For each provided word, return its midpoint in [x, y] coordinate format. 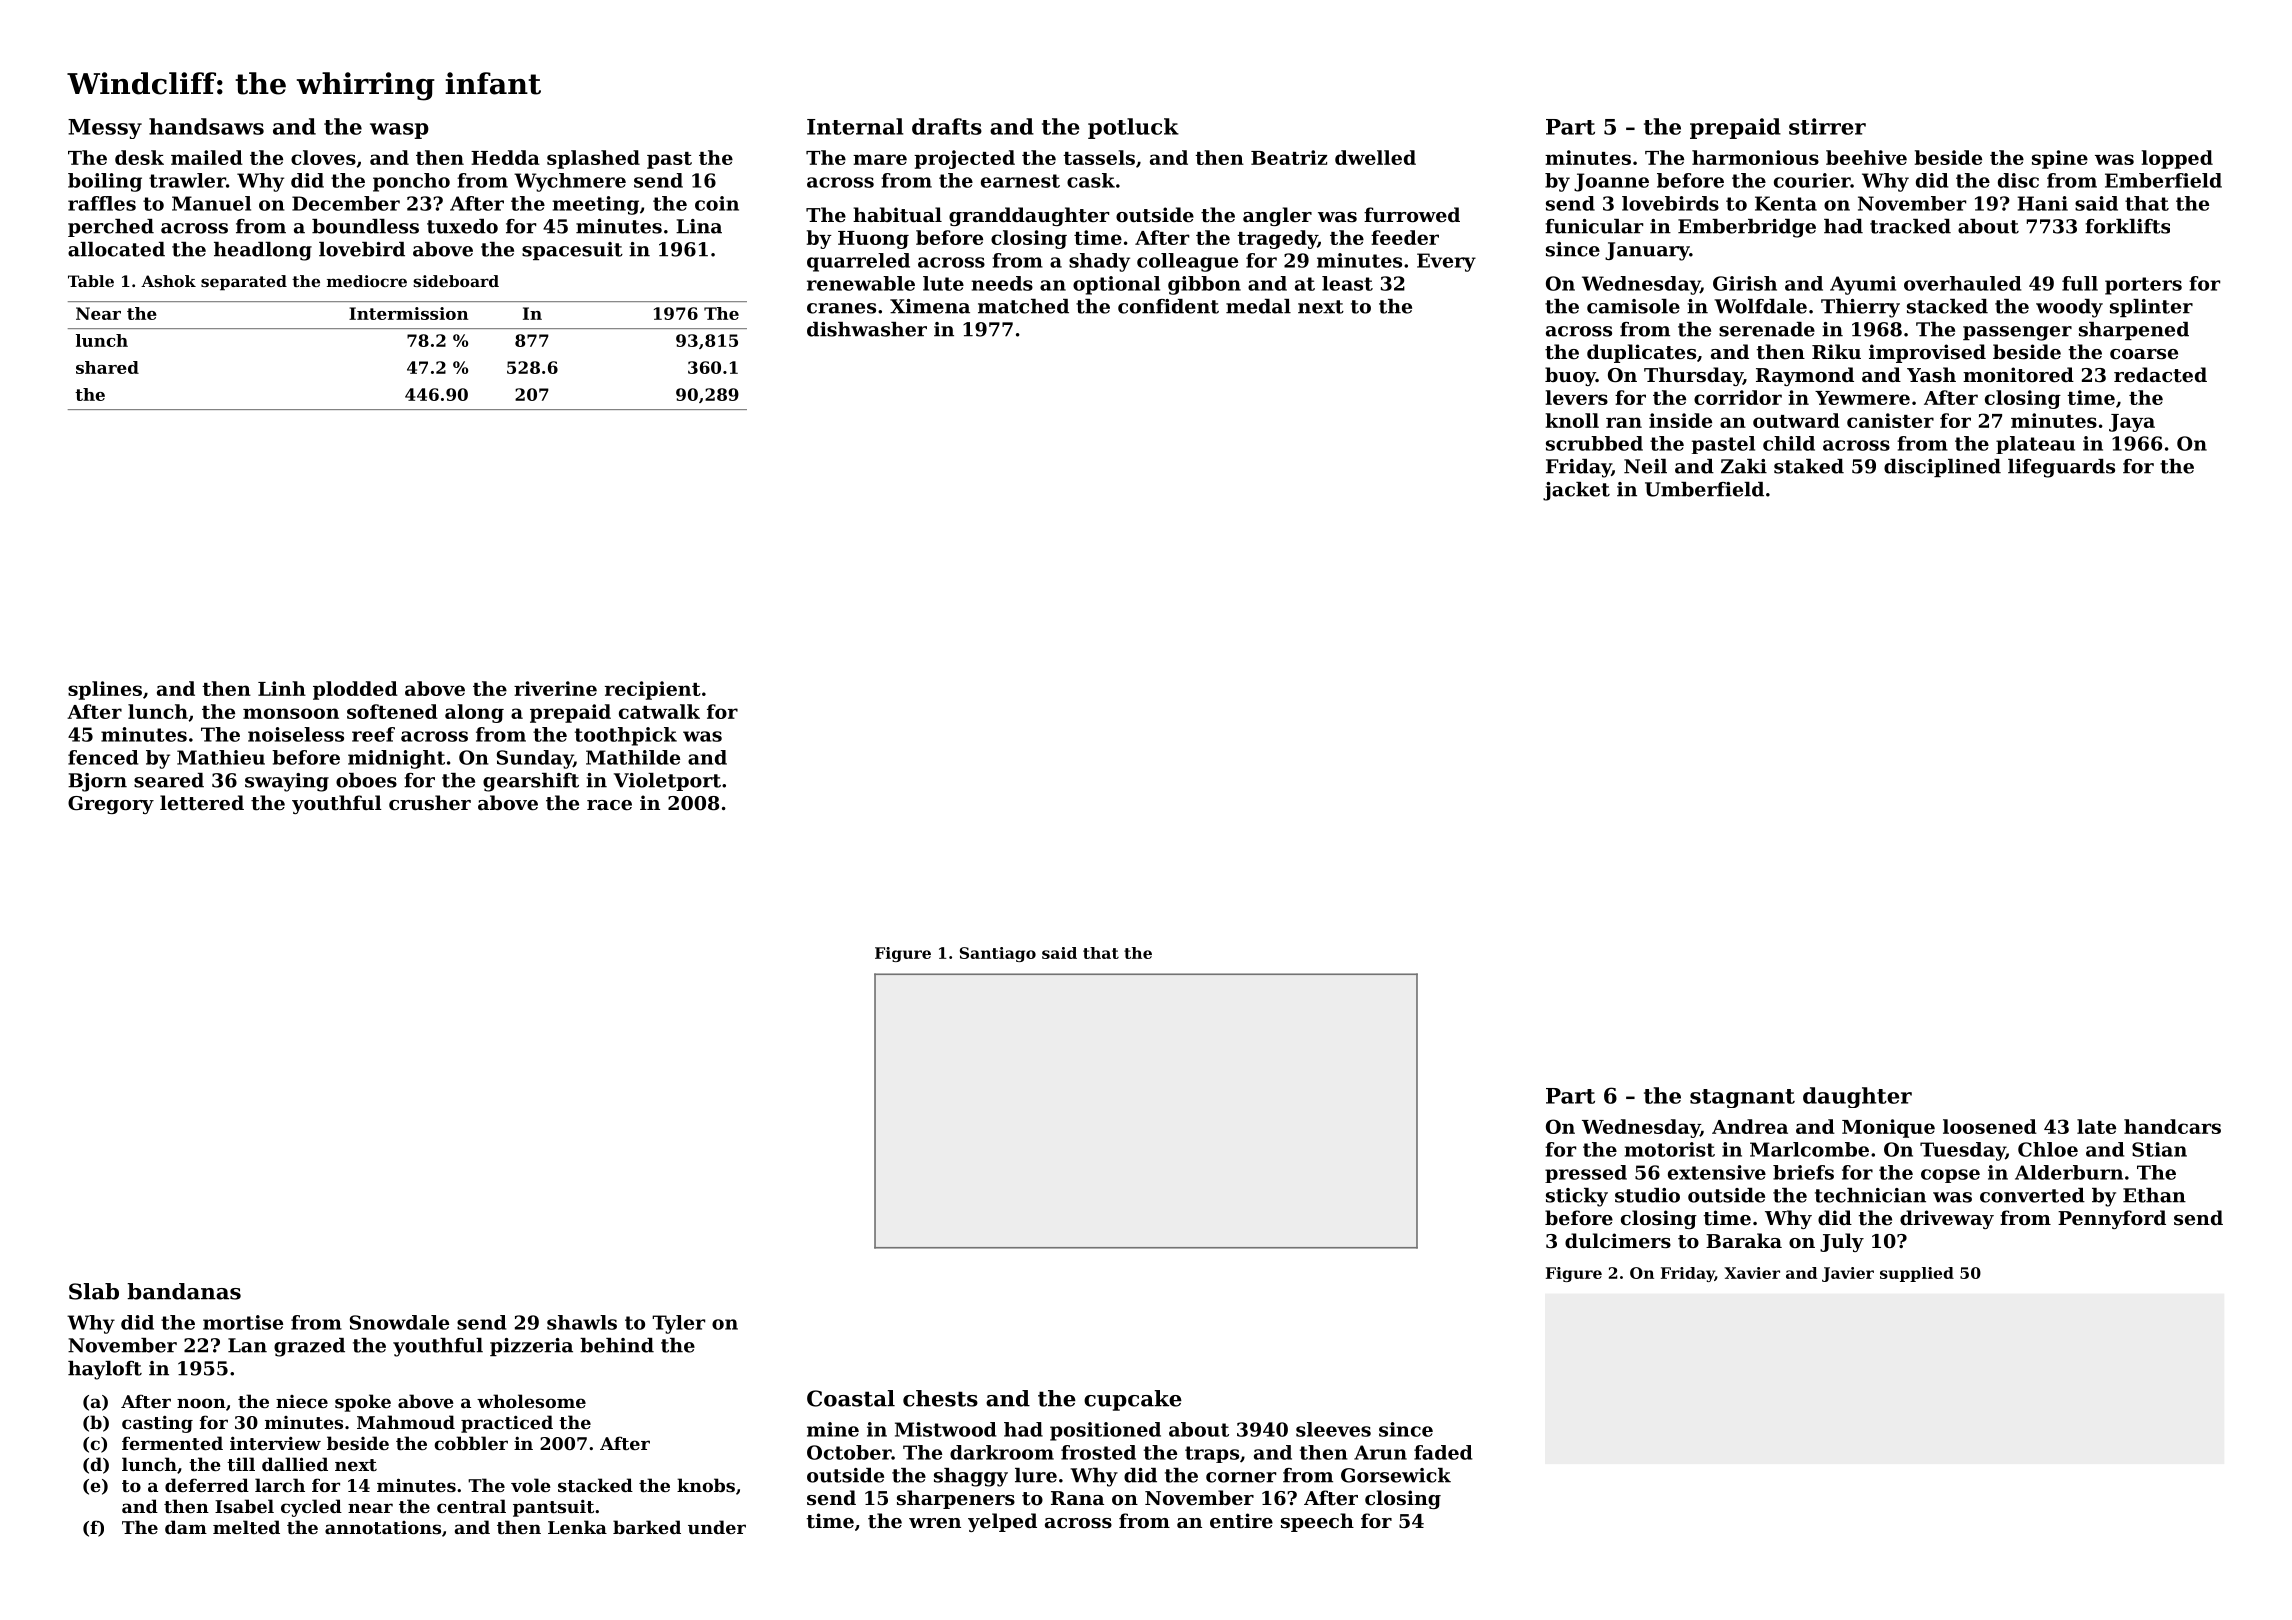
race [609, 805]
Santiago [998, 954]
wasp [399, 131]
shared [107, 367]
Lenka [577, 1527]
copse [1950, 1176]
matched [1023, 306]
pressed [1586, 1174]
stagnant [1742, 1098]
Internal [855, 126]
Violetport [667, 782]
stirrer [1827, 126]
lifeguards [2061, 468]
